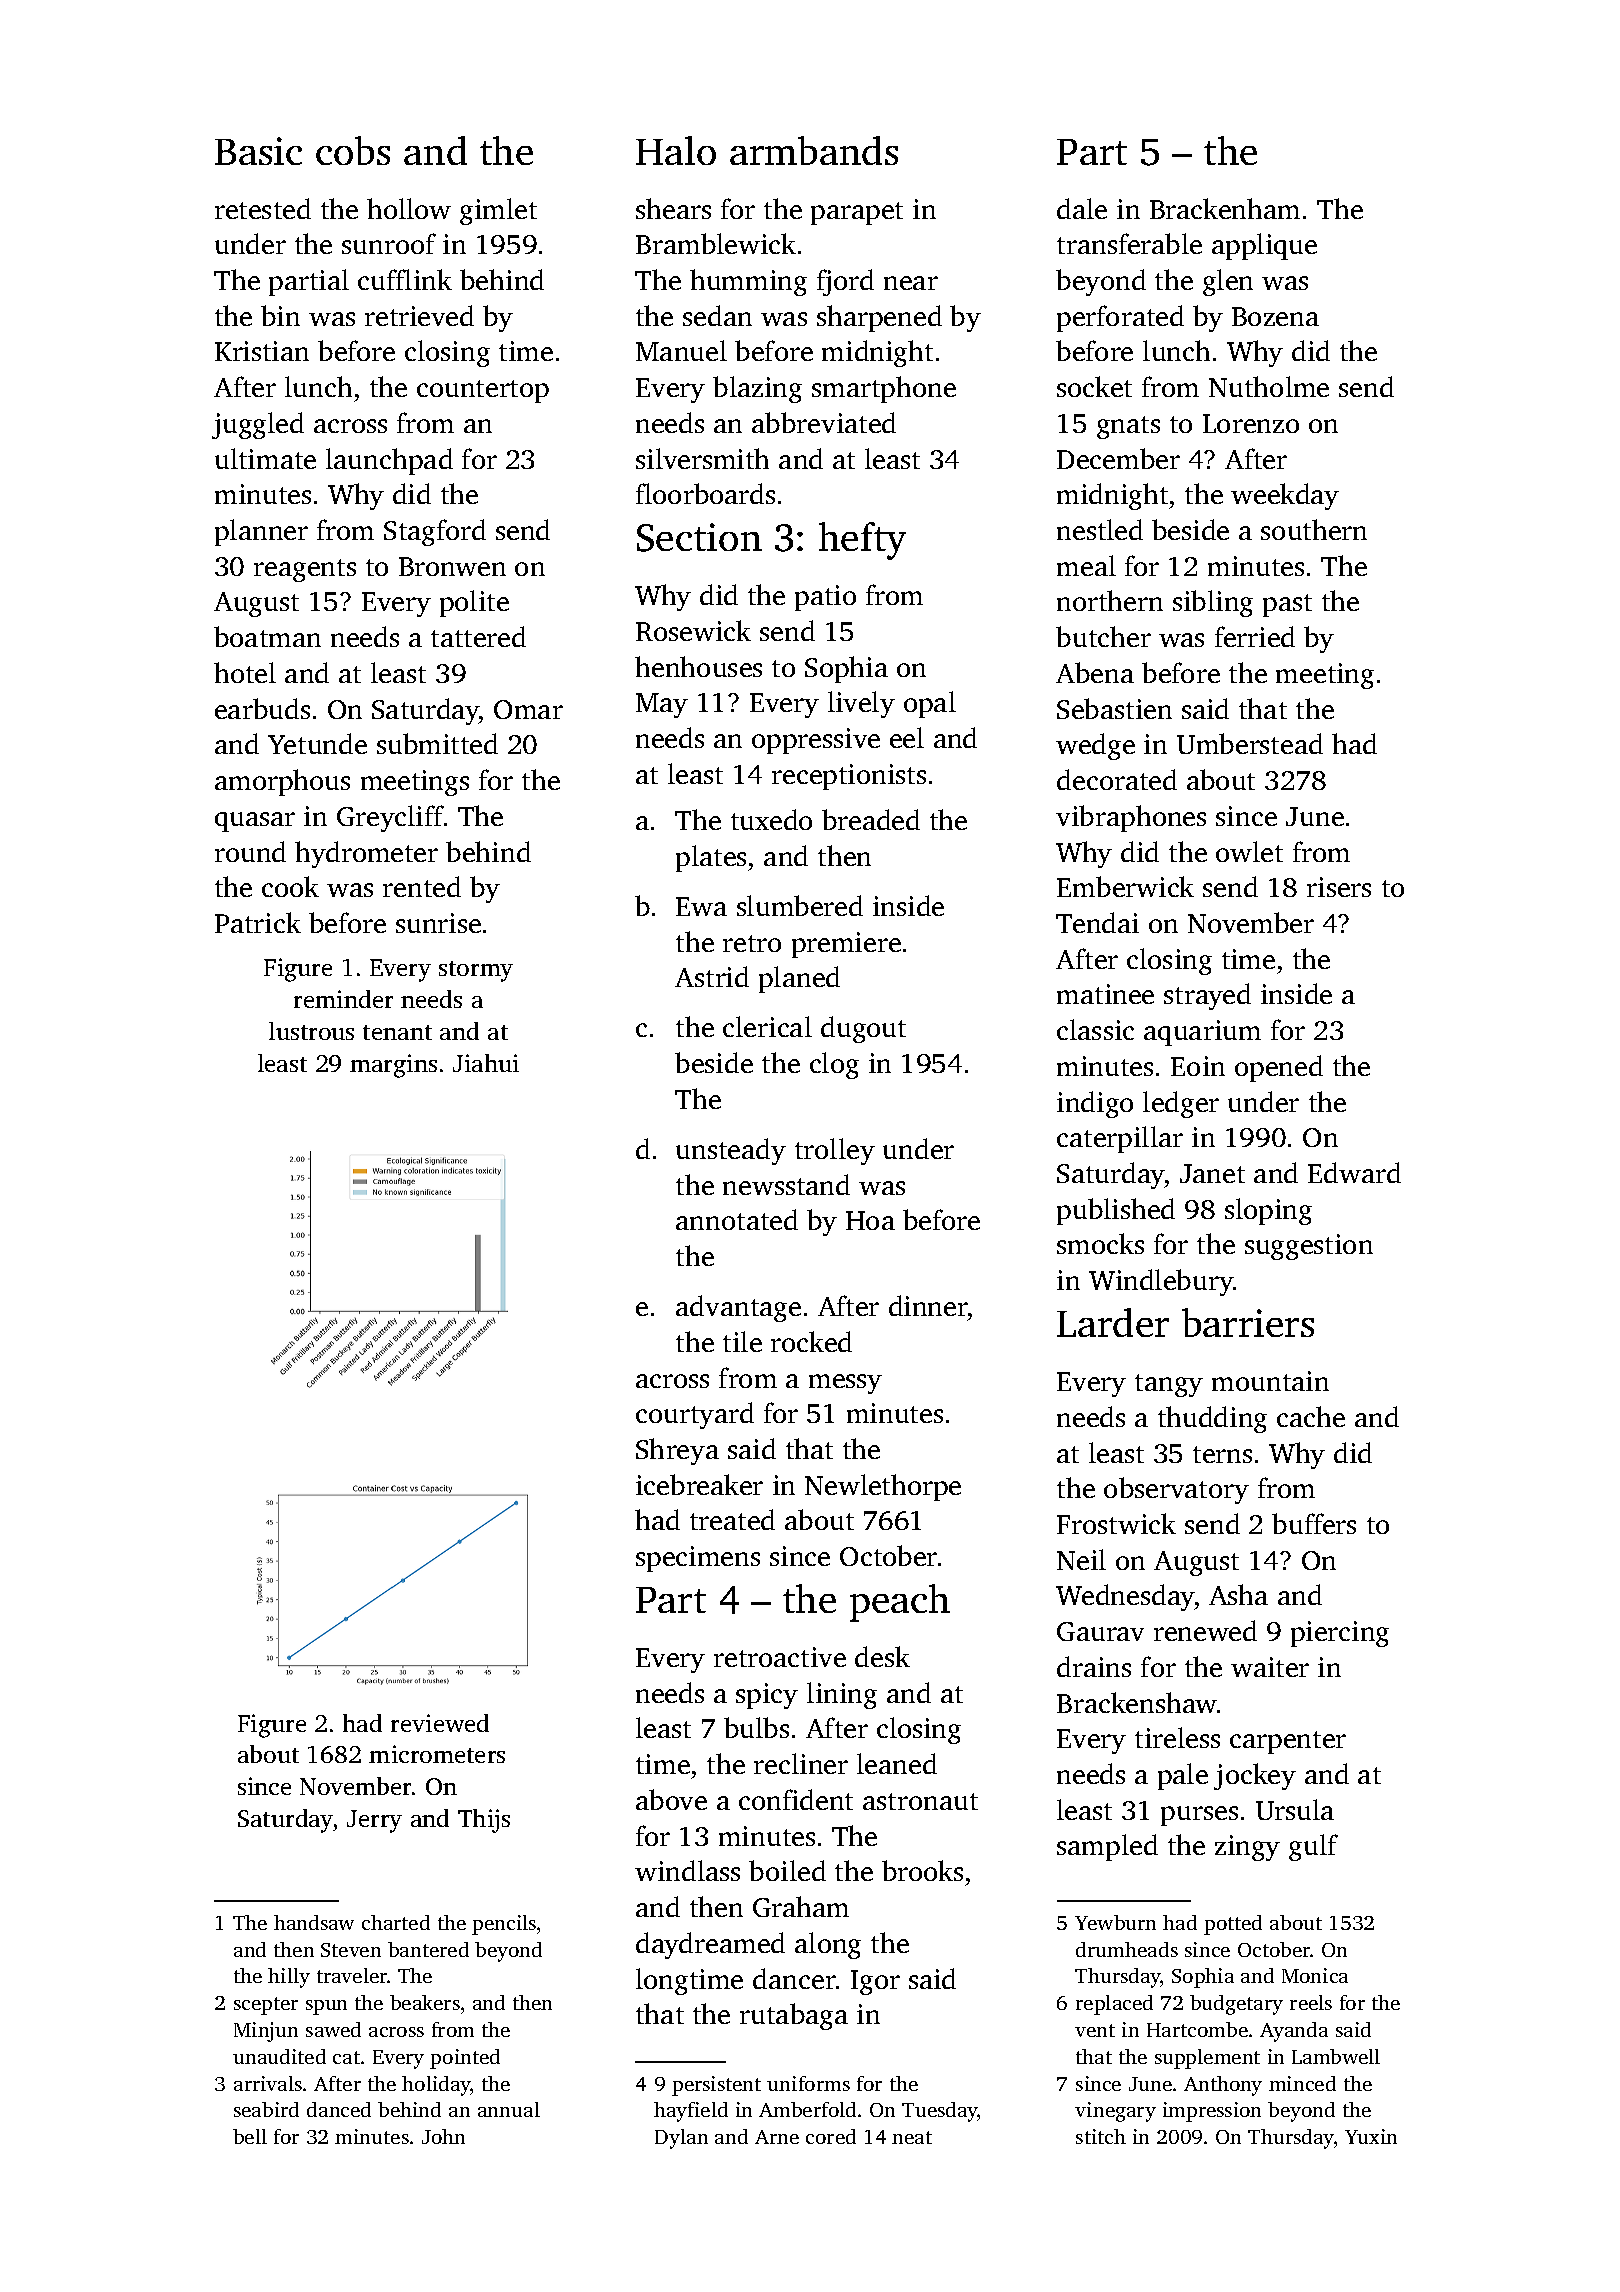  Describe the element at coordinates (825, 598) in the document. I see `patio` at that location.
